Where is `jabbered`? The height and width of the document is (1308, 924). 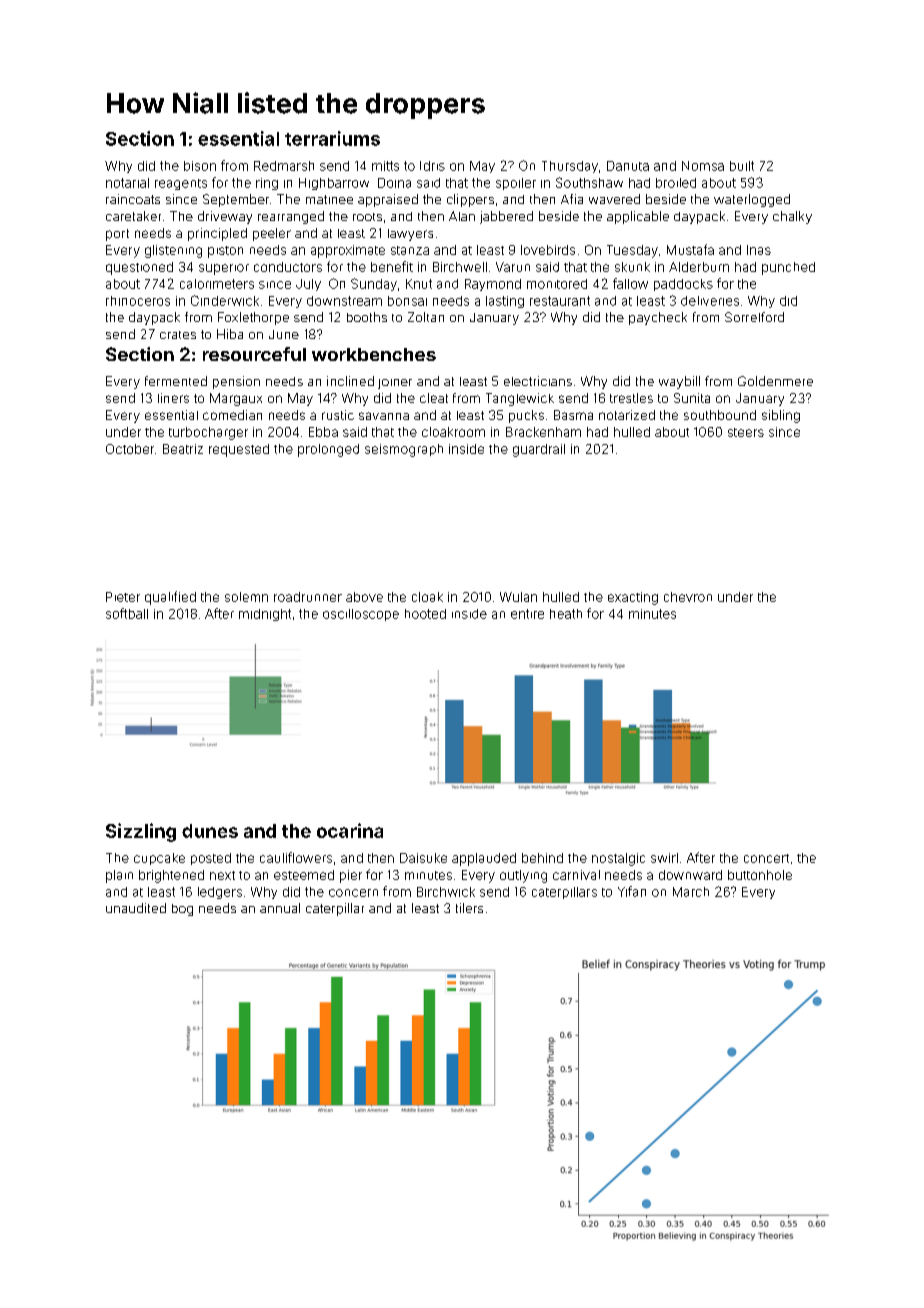 jabbered is located at coordinates (506, 217).
